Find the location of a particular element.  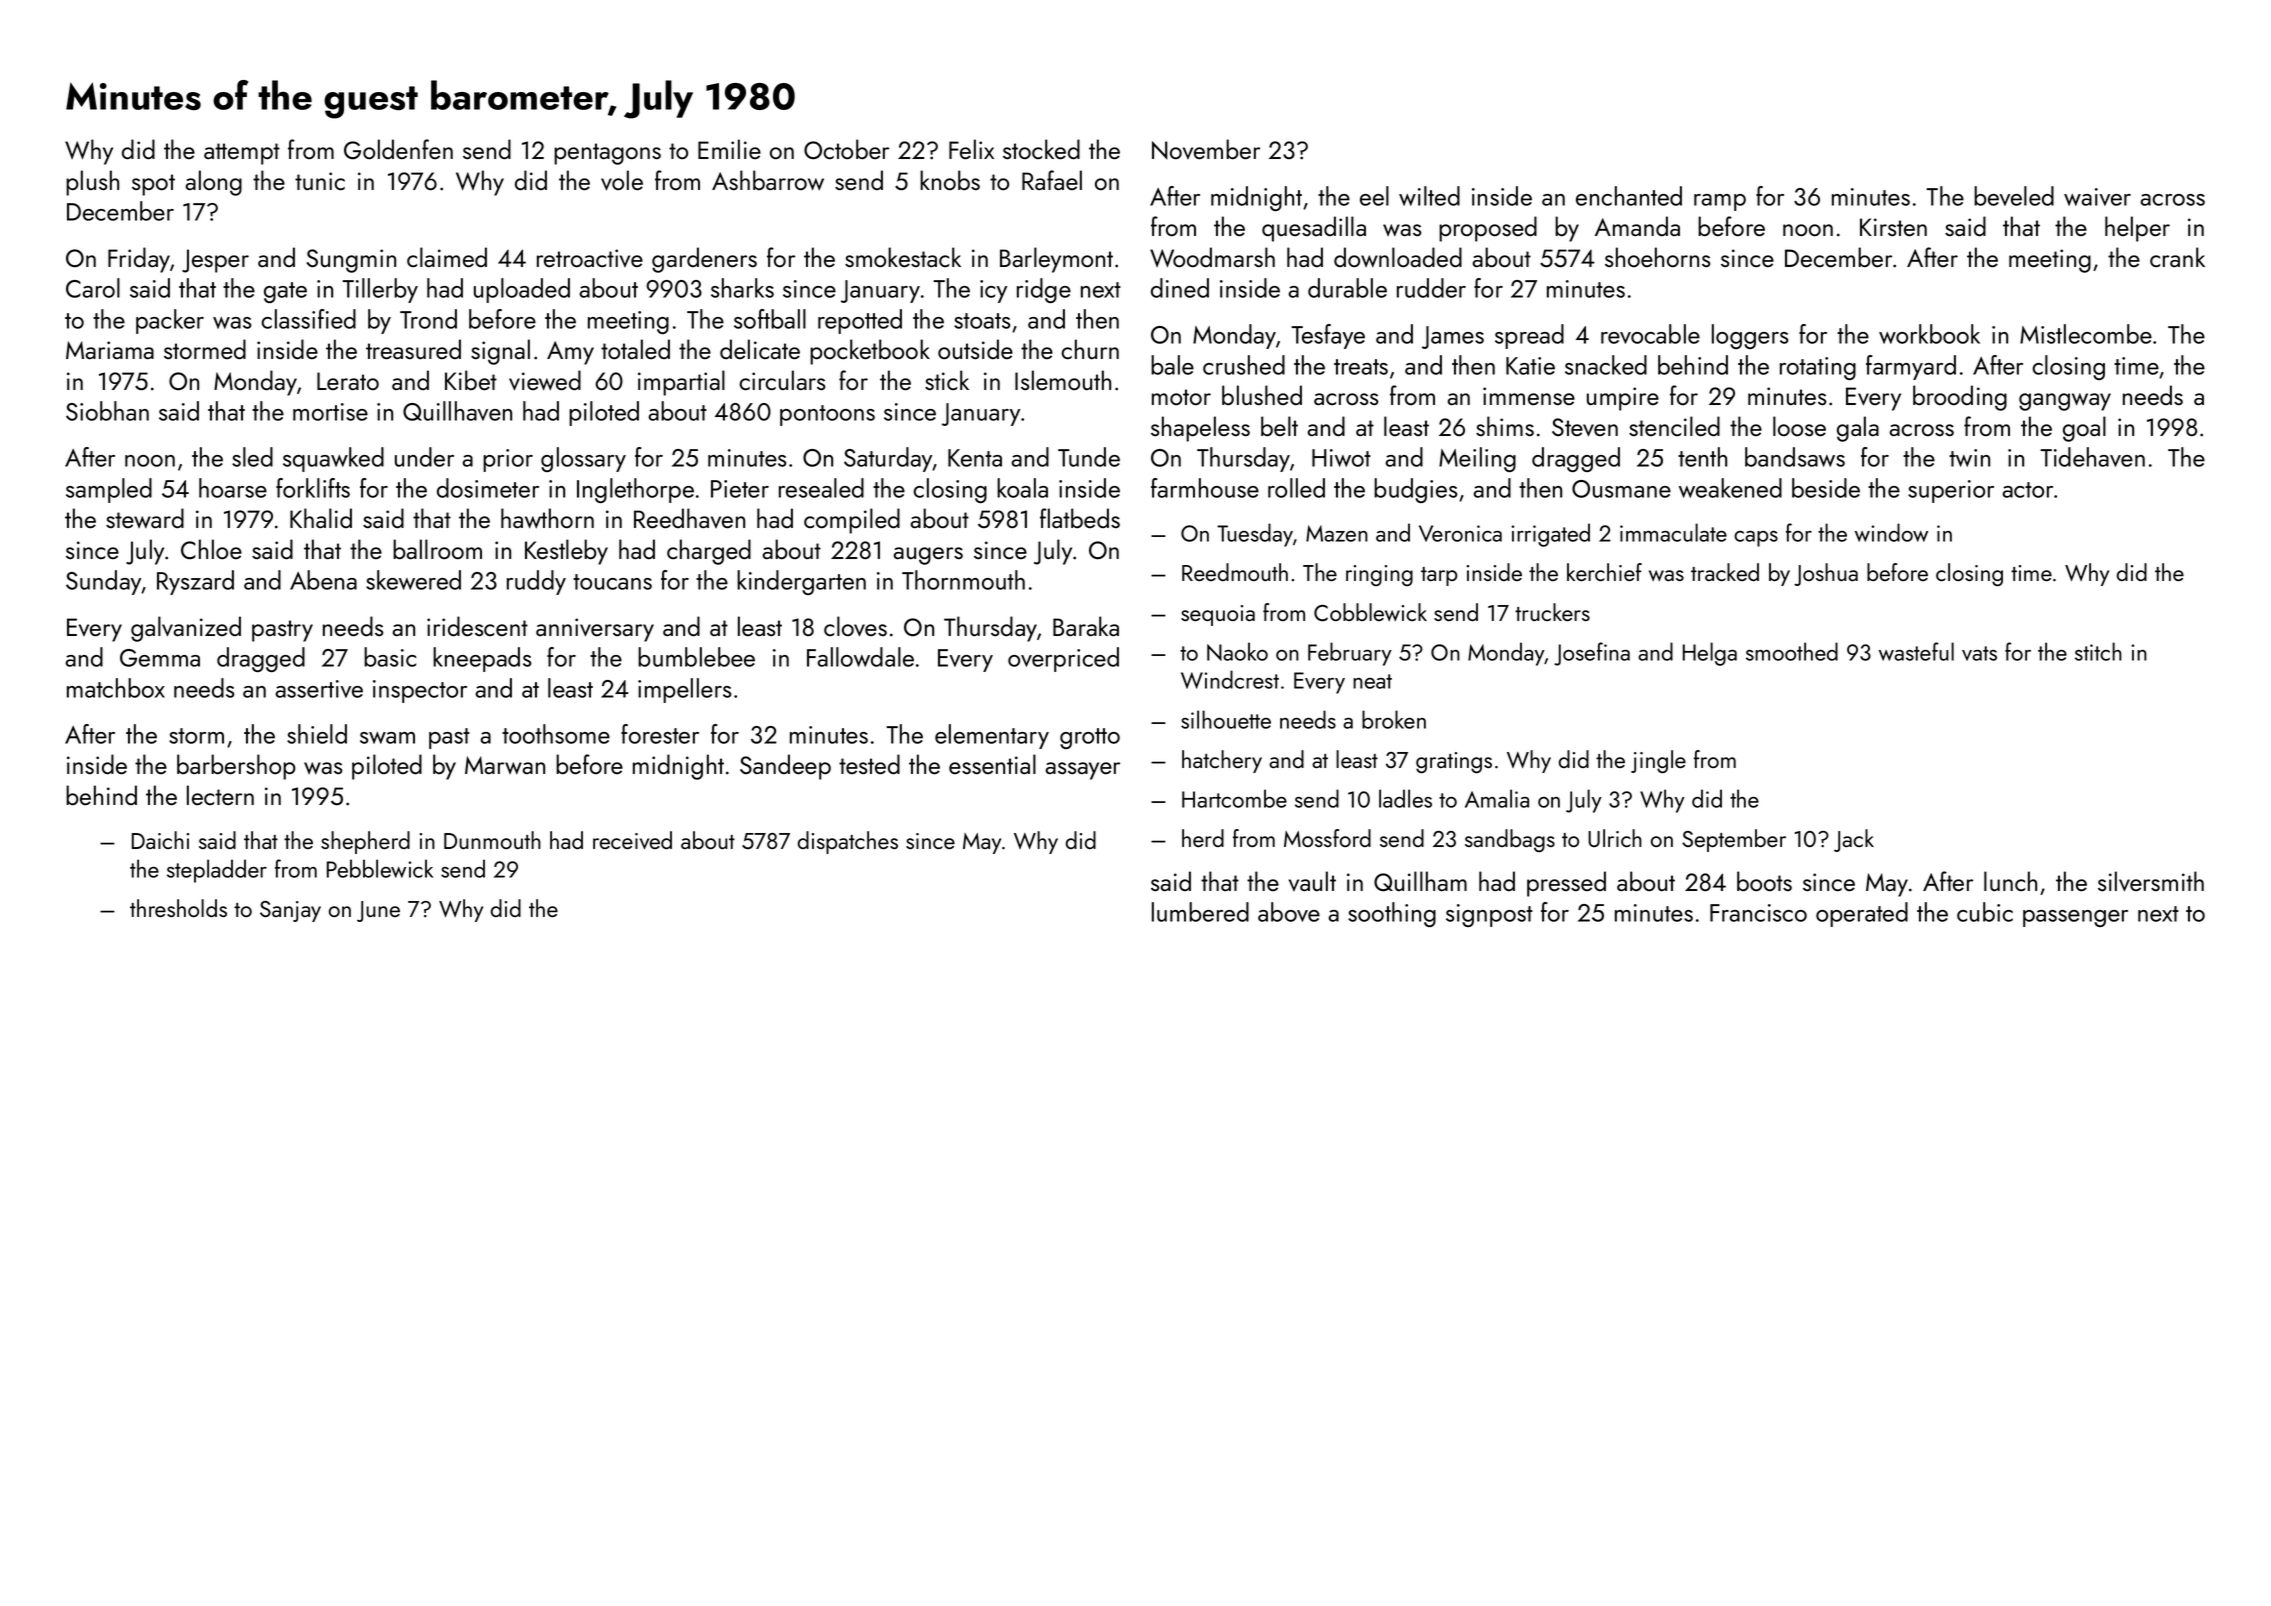

Chloe is located at coordinates (211, 549).
